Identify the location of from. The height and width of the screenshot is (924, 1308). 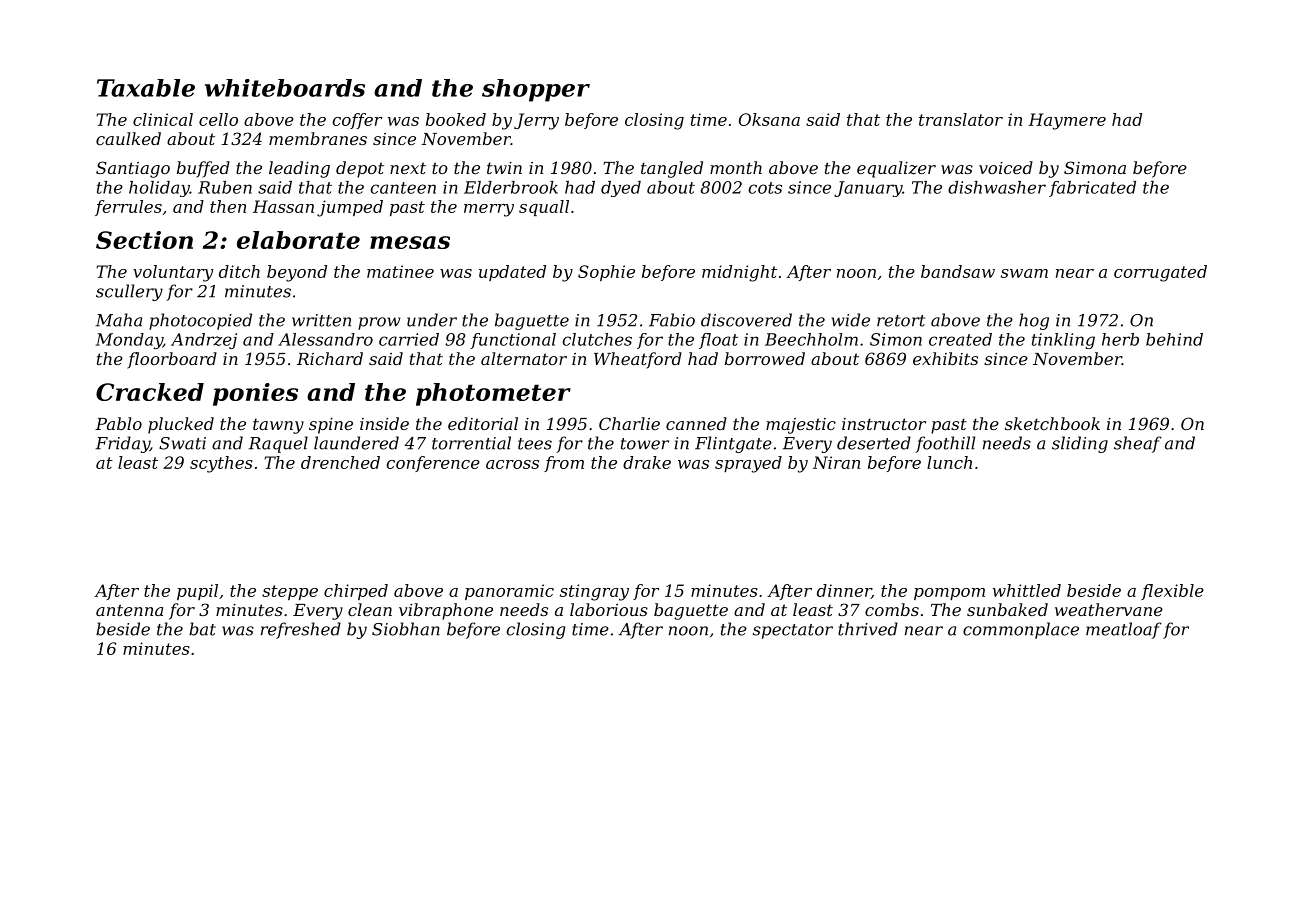
(564, 464).
